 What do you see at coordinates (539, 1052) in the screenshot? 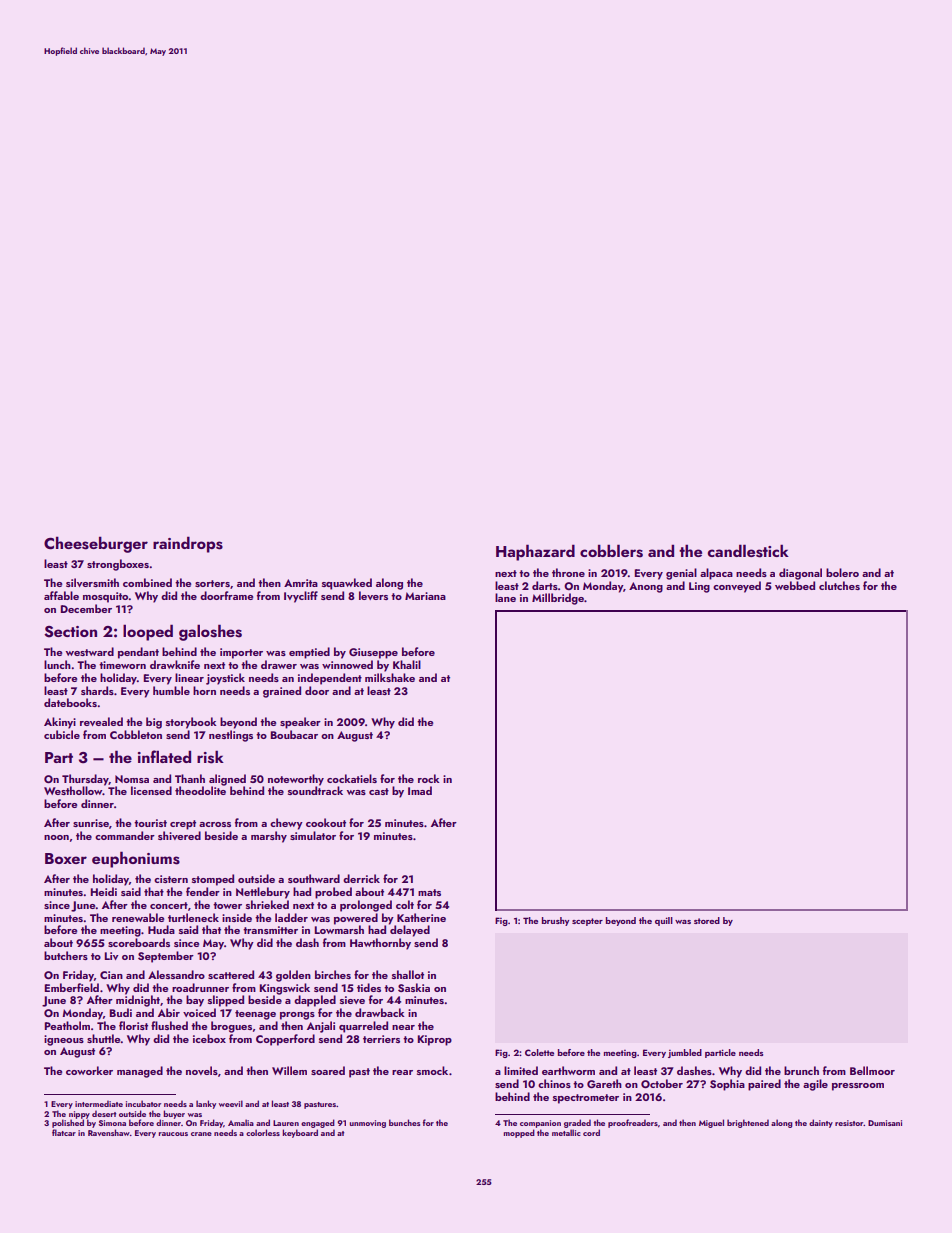
I see `Colette` at bounding box center [539, 1052].
